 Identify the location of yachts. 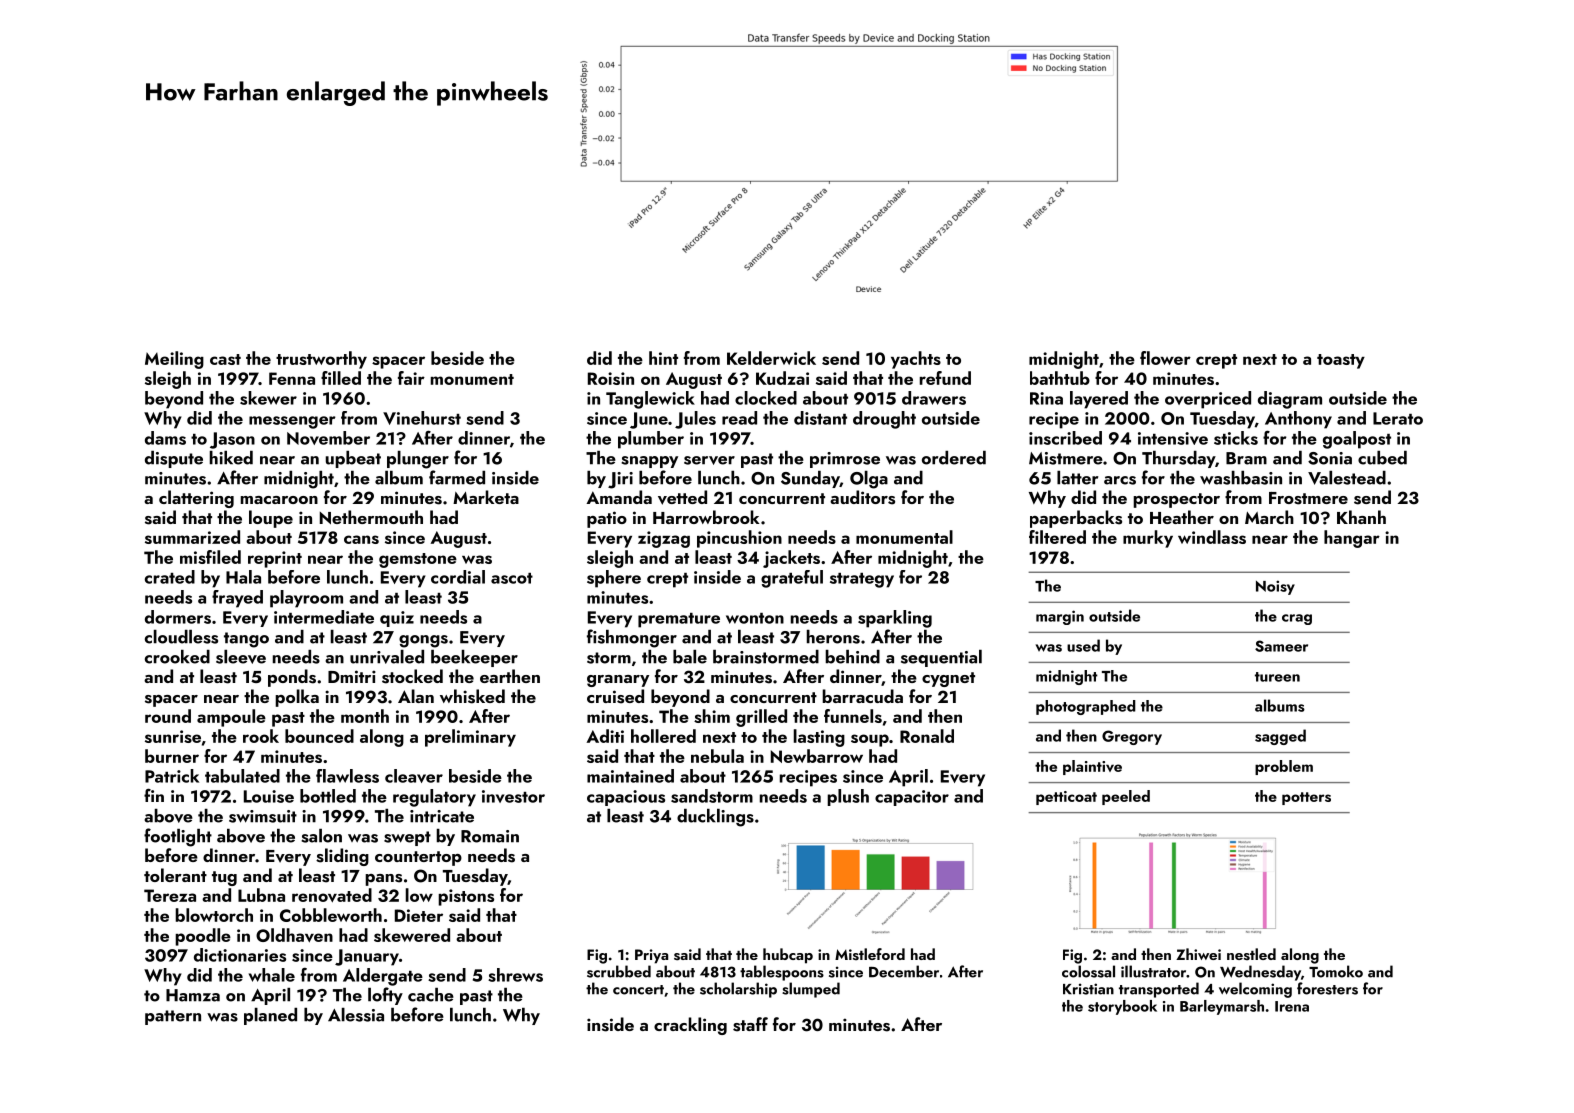
(916, 360).
